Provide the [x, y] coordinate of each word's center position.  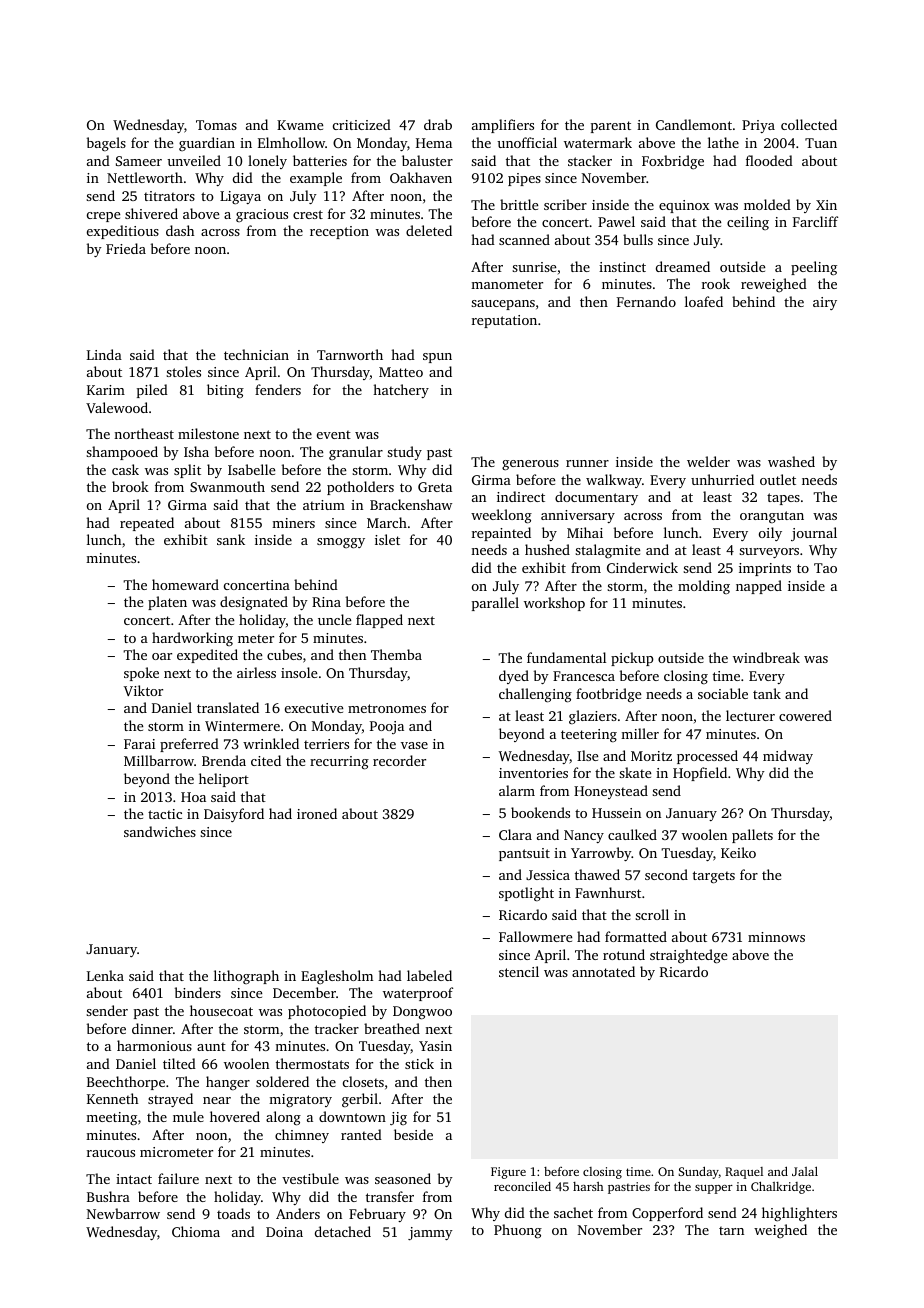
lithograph [246, 977]
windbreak [766, 657]
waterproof [418, 994]
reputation [504, 321]
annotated [603, 971]
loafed [704, 301]
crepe [103, 217]
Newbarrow [123, 1213]
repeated [147, 524]
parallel [495, 604]
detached [343, 1231]
